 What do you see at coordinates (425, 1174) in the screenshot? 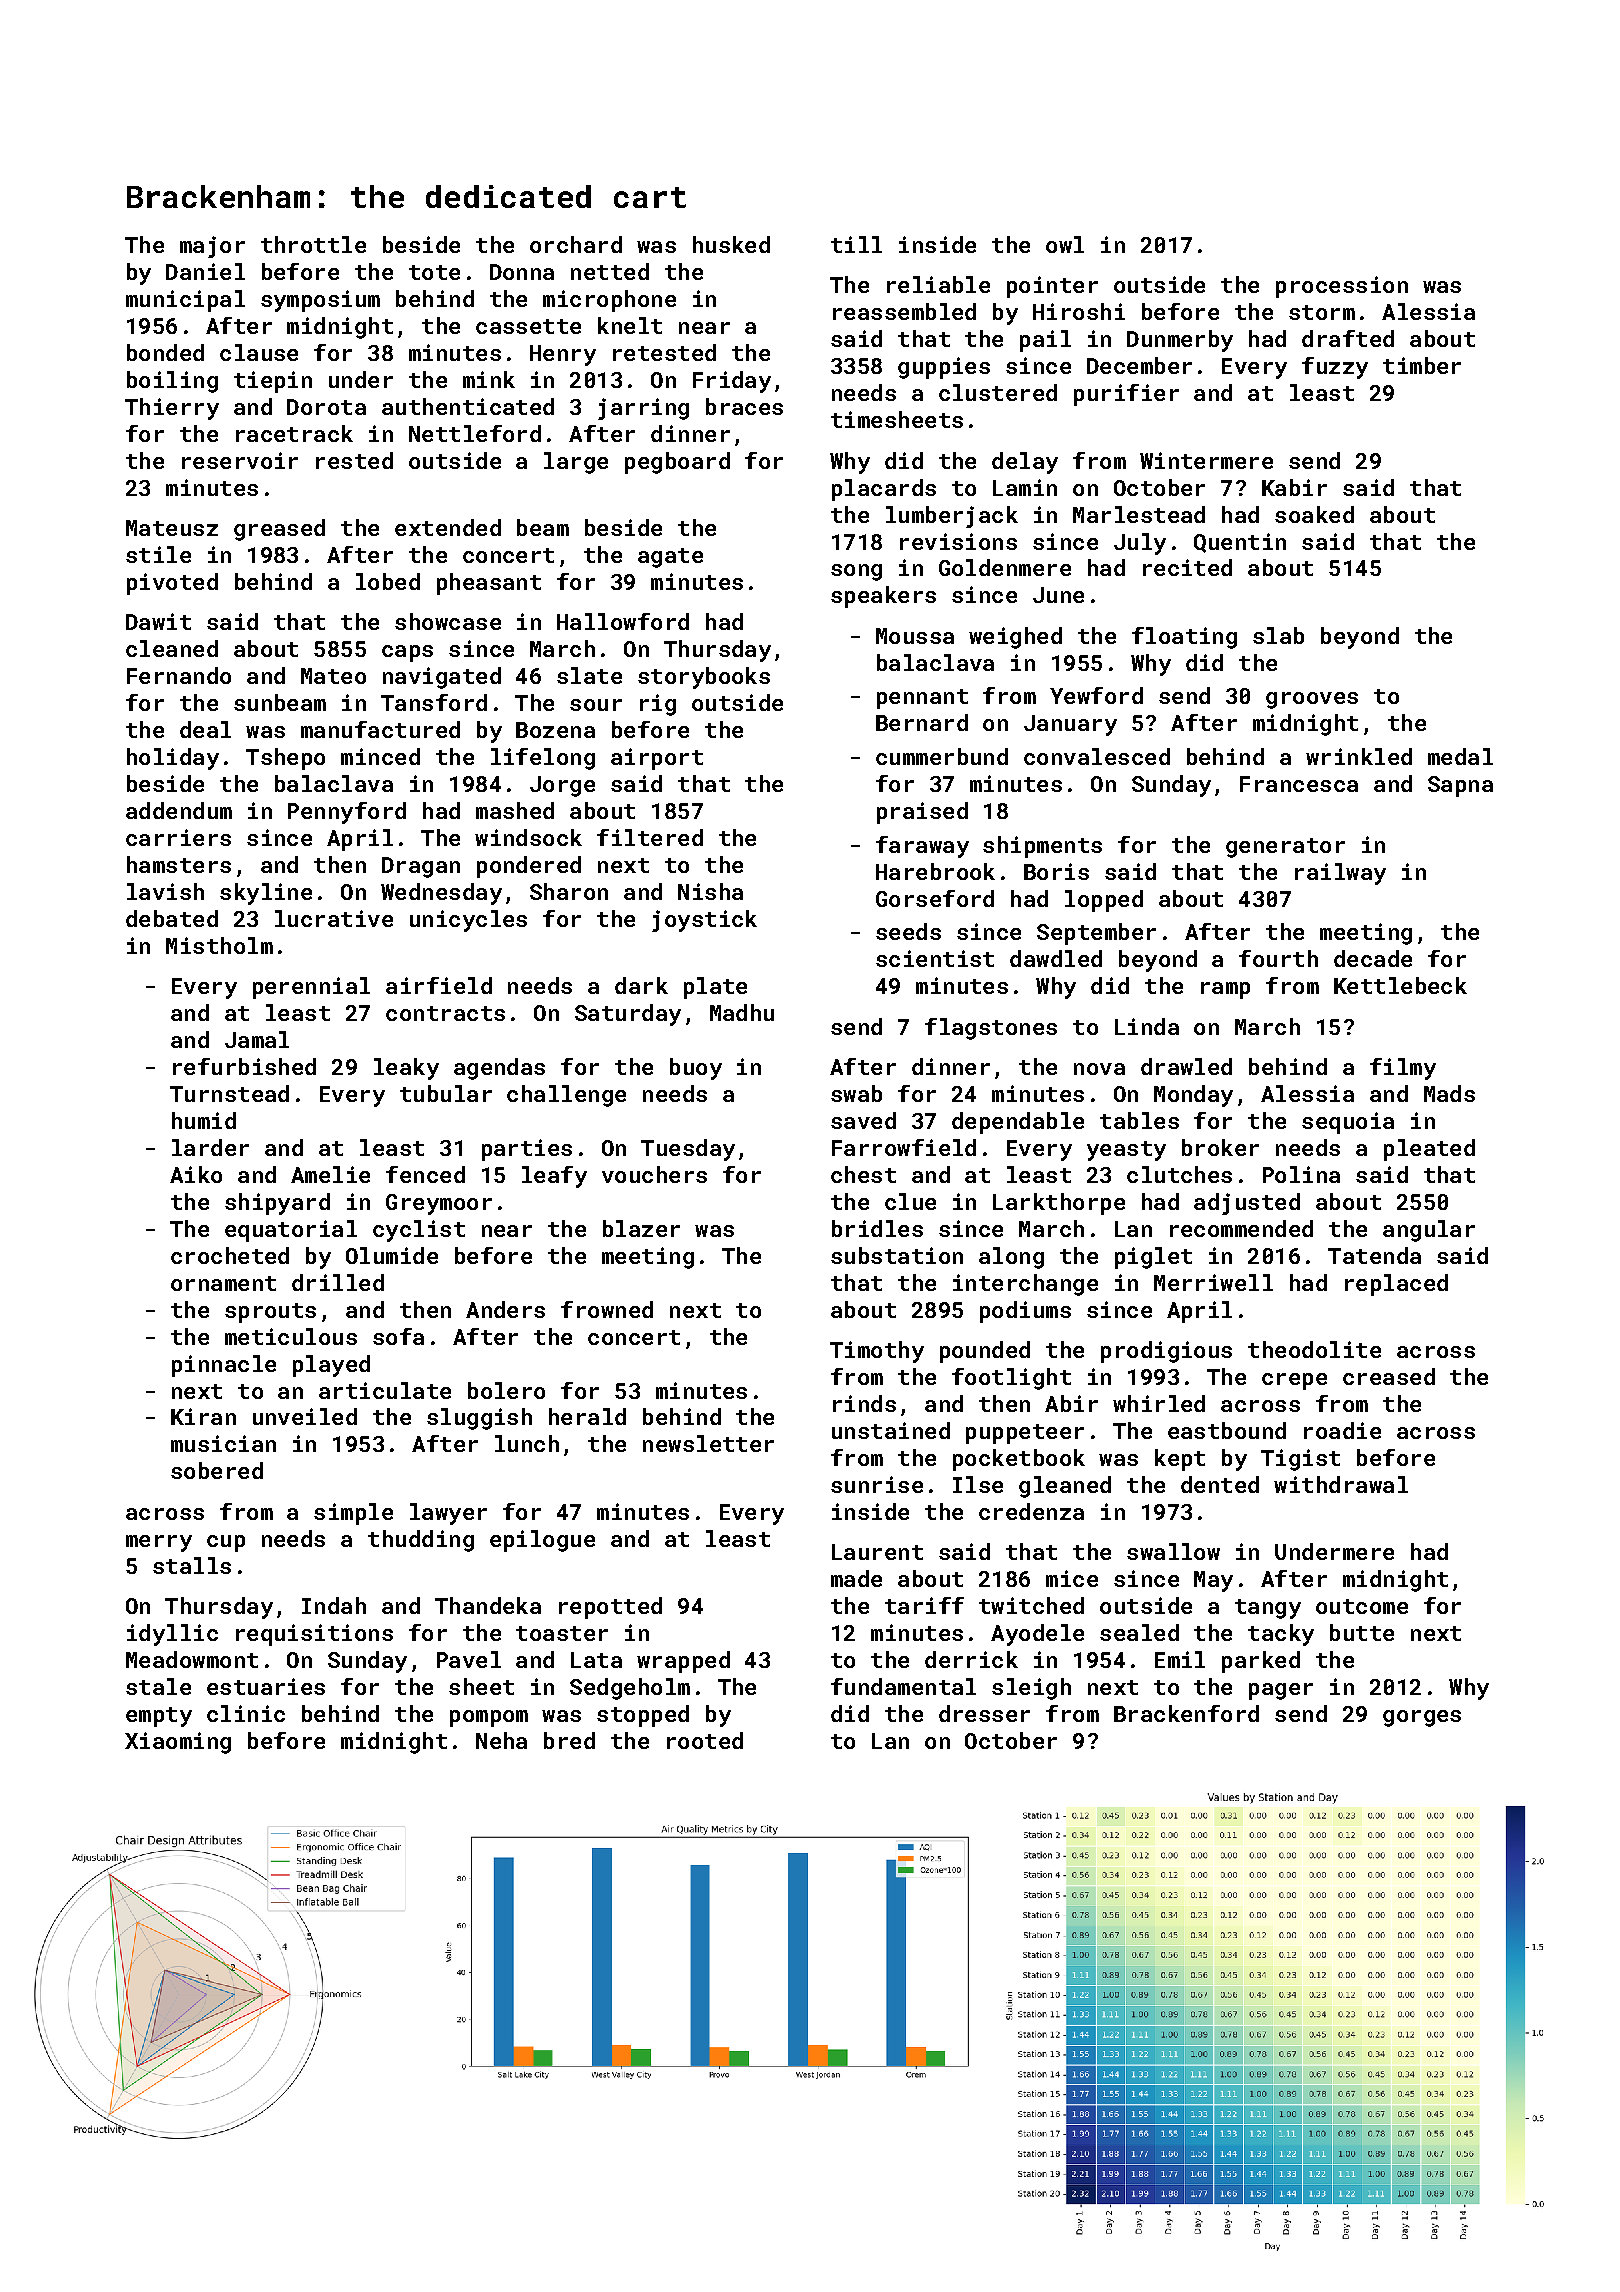
I see `fenced` at bounding box center [425, 1174].
